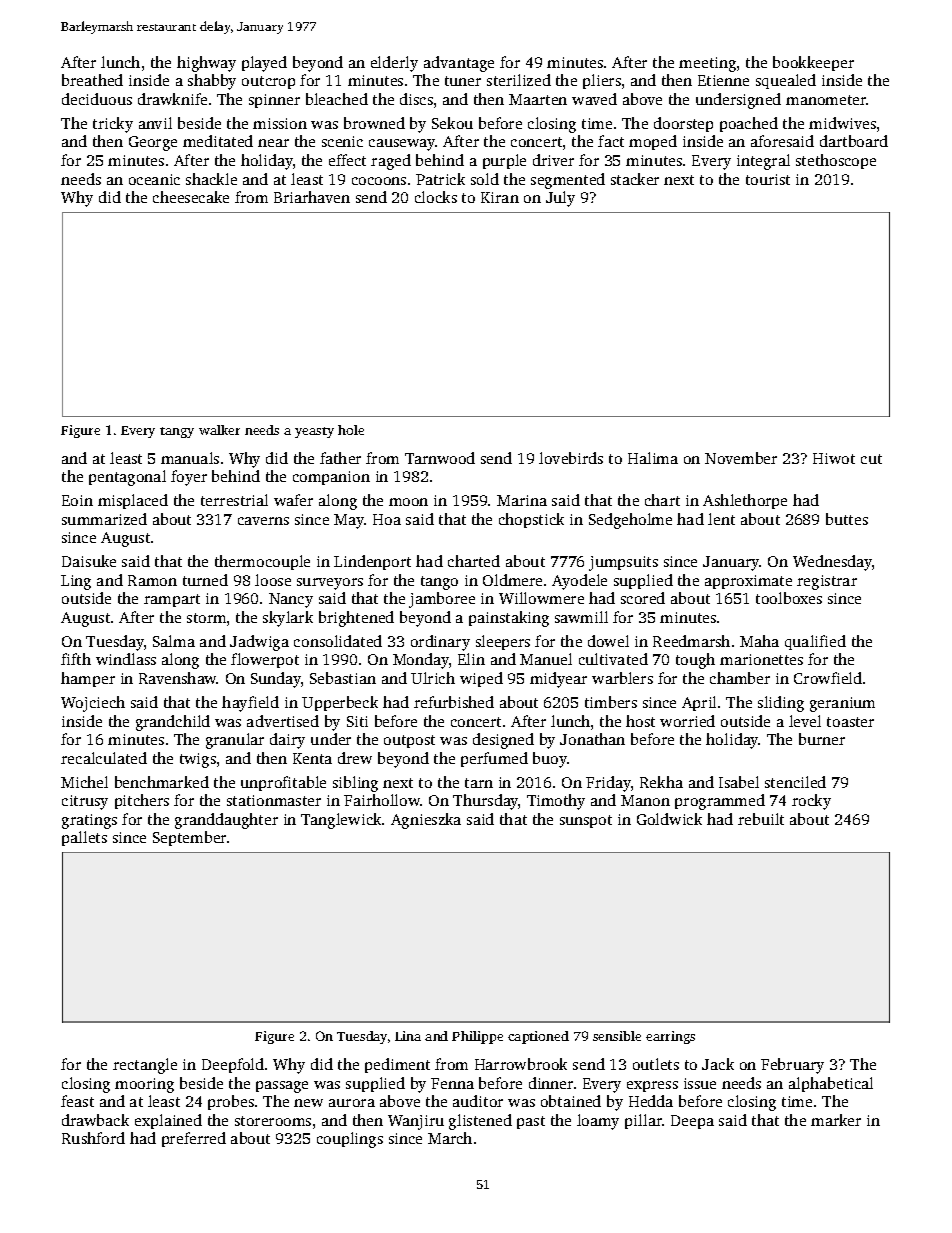 This page has width=952, height=1233. Describe the element at coordinates (433, 678) in the page. I see `Ulrich` at that location.
